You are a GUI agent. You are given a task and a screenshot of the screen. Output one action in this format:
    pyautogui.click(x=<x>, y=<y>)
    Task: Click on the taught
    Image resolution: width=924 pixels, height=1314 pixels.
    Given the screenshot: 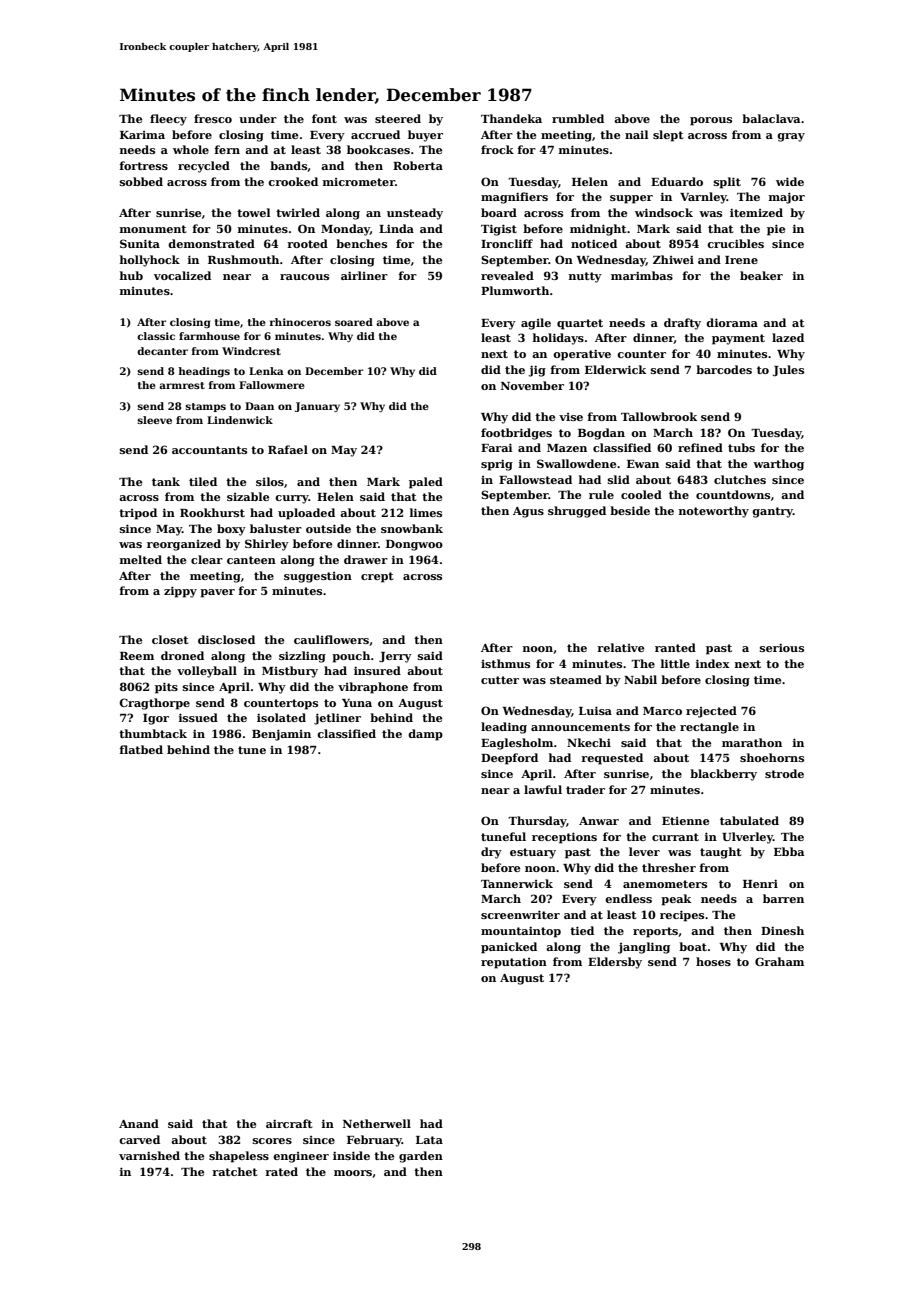 What is the action you would take?
    pyautogui.click(x=720, y=853)
